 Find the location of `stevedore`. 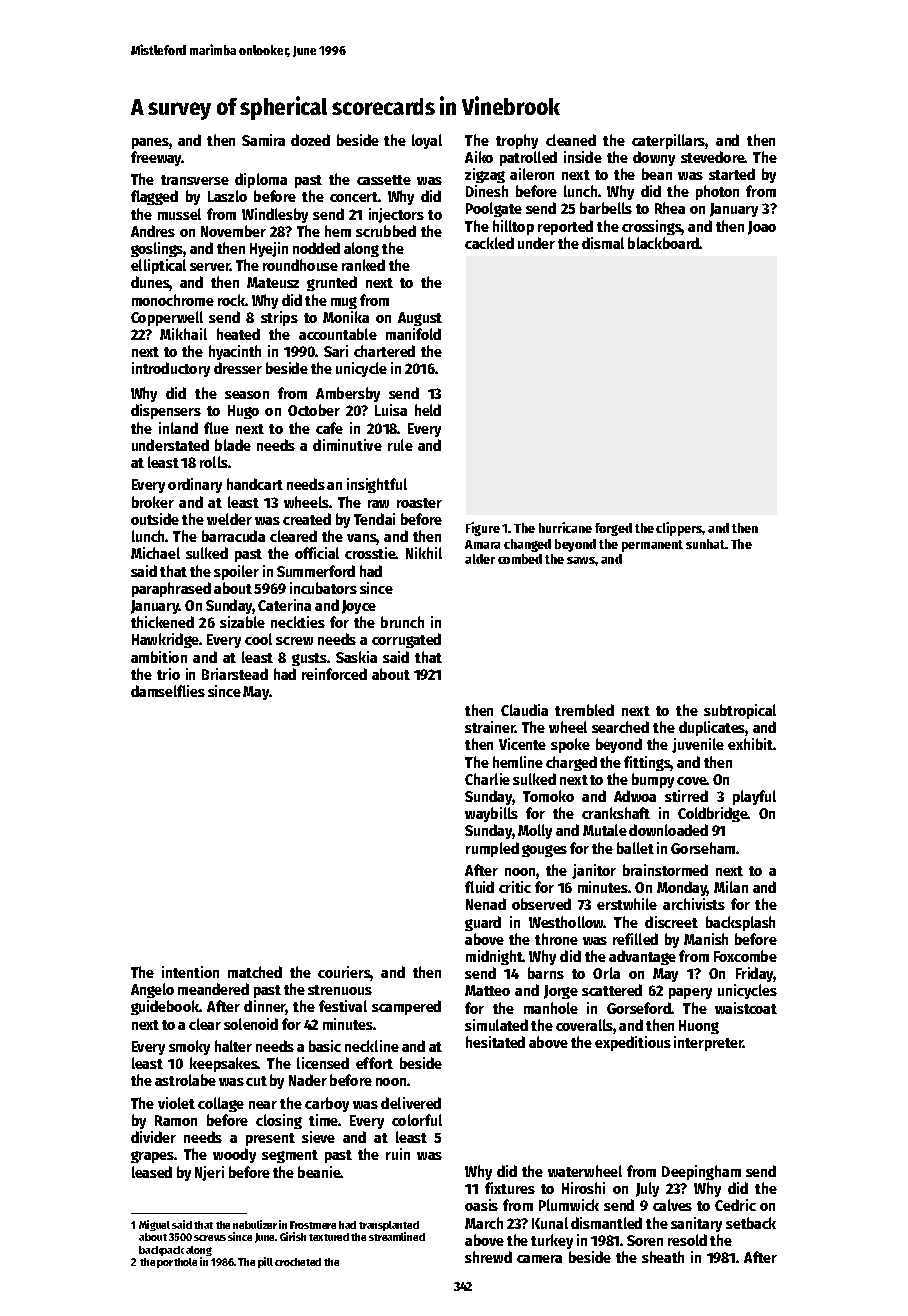

stevedore is located at coordinates (713, 157).
